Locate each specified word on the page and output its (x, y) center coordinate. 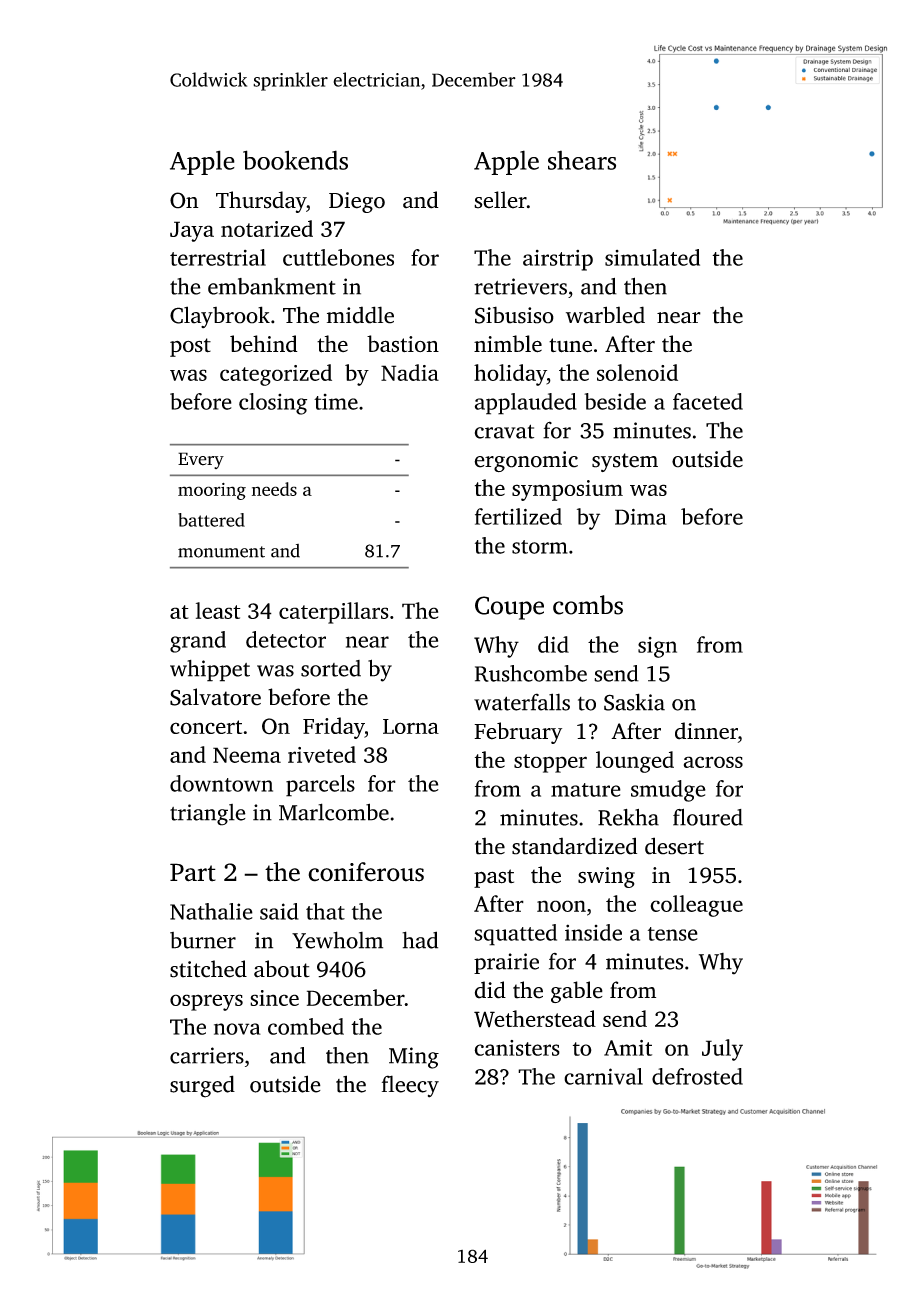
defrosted (697, 1076)
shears (582, 160)
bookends (295, 160)
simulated (652, 257)
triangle (208, 815)
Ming (414, 1058)
